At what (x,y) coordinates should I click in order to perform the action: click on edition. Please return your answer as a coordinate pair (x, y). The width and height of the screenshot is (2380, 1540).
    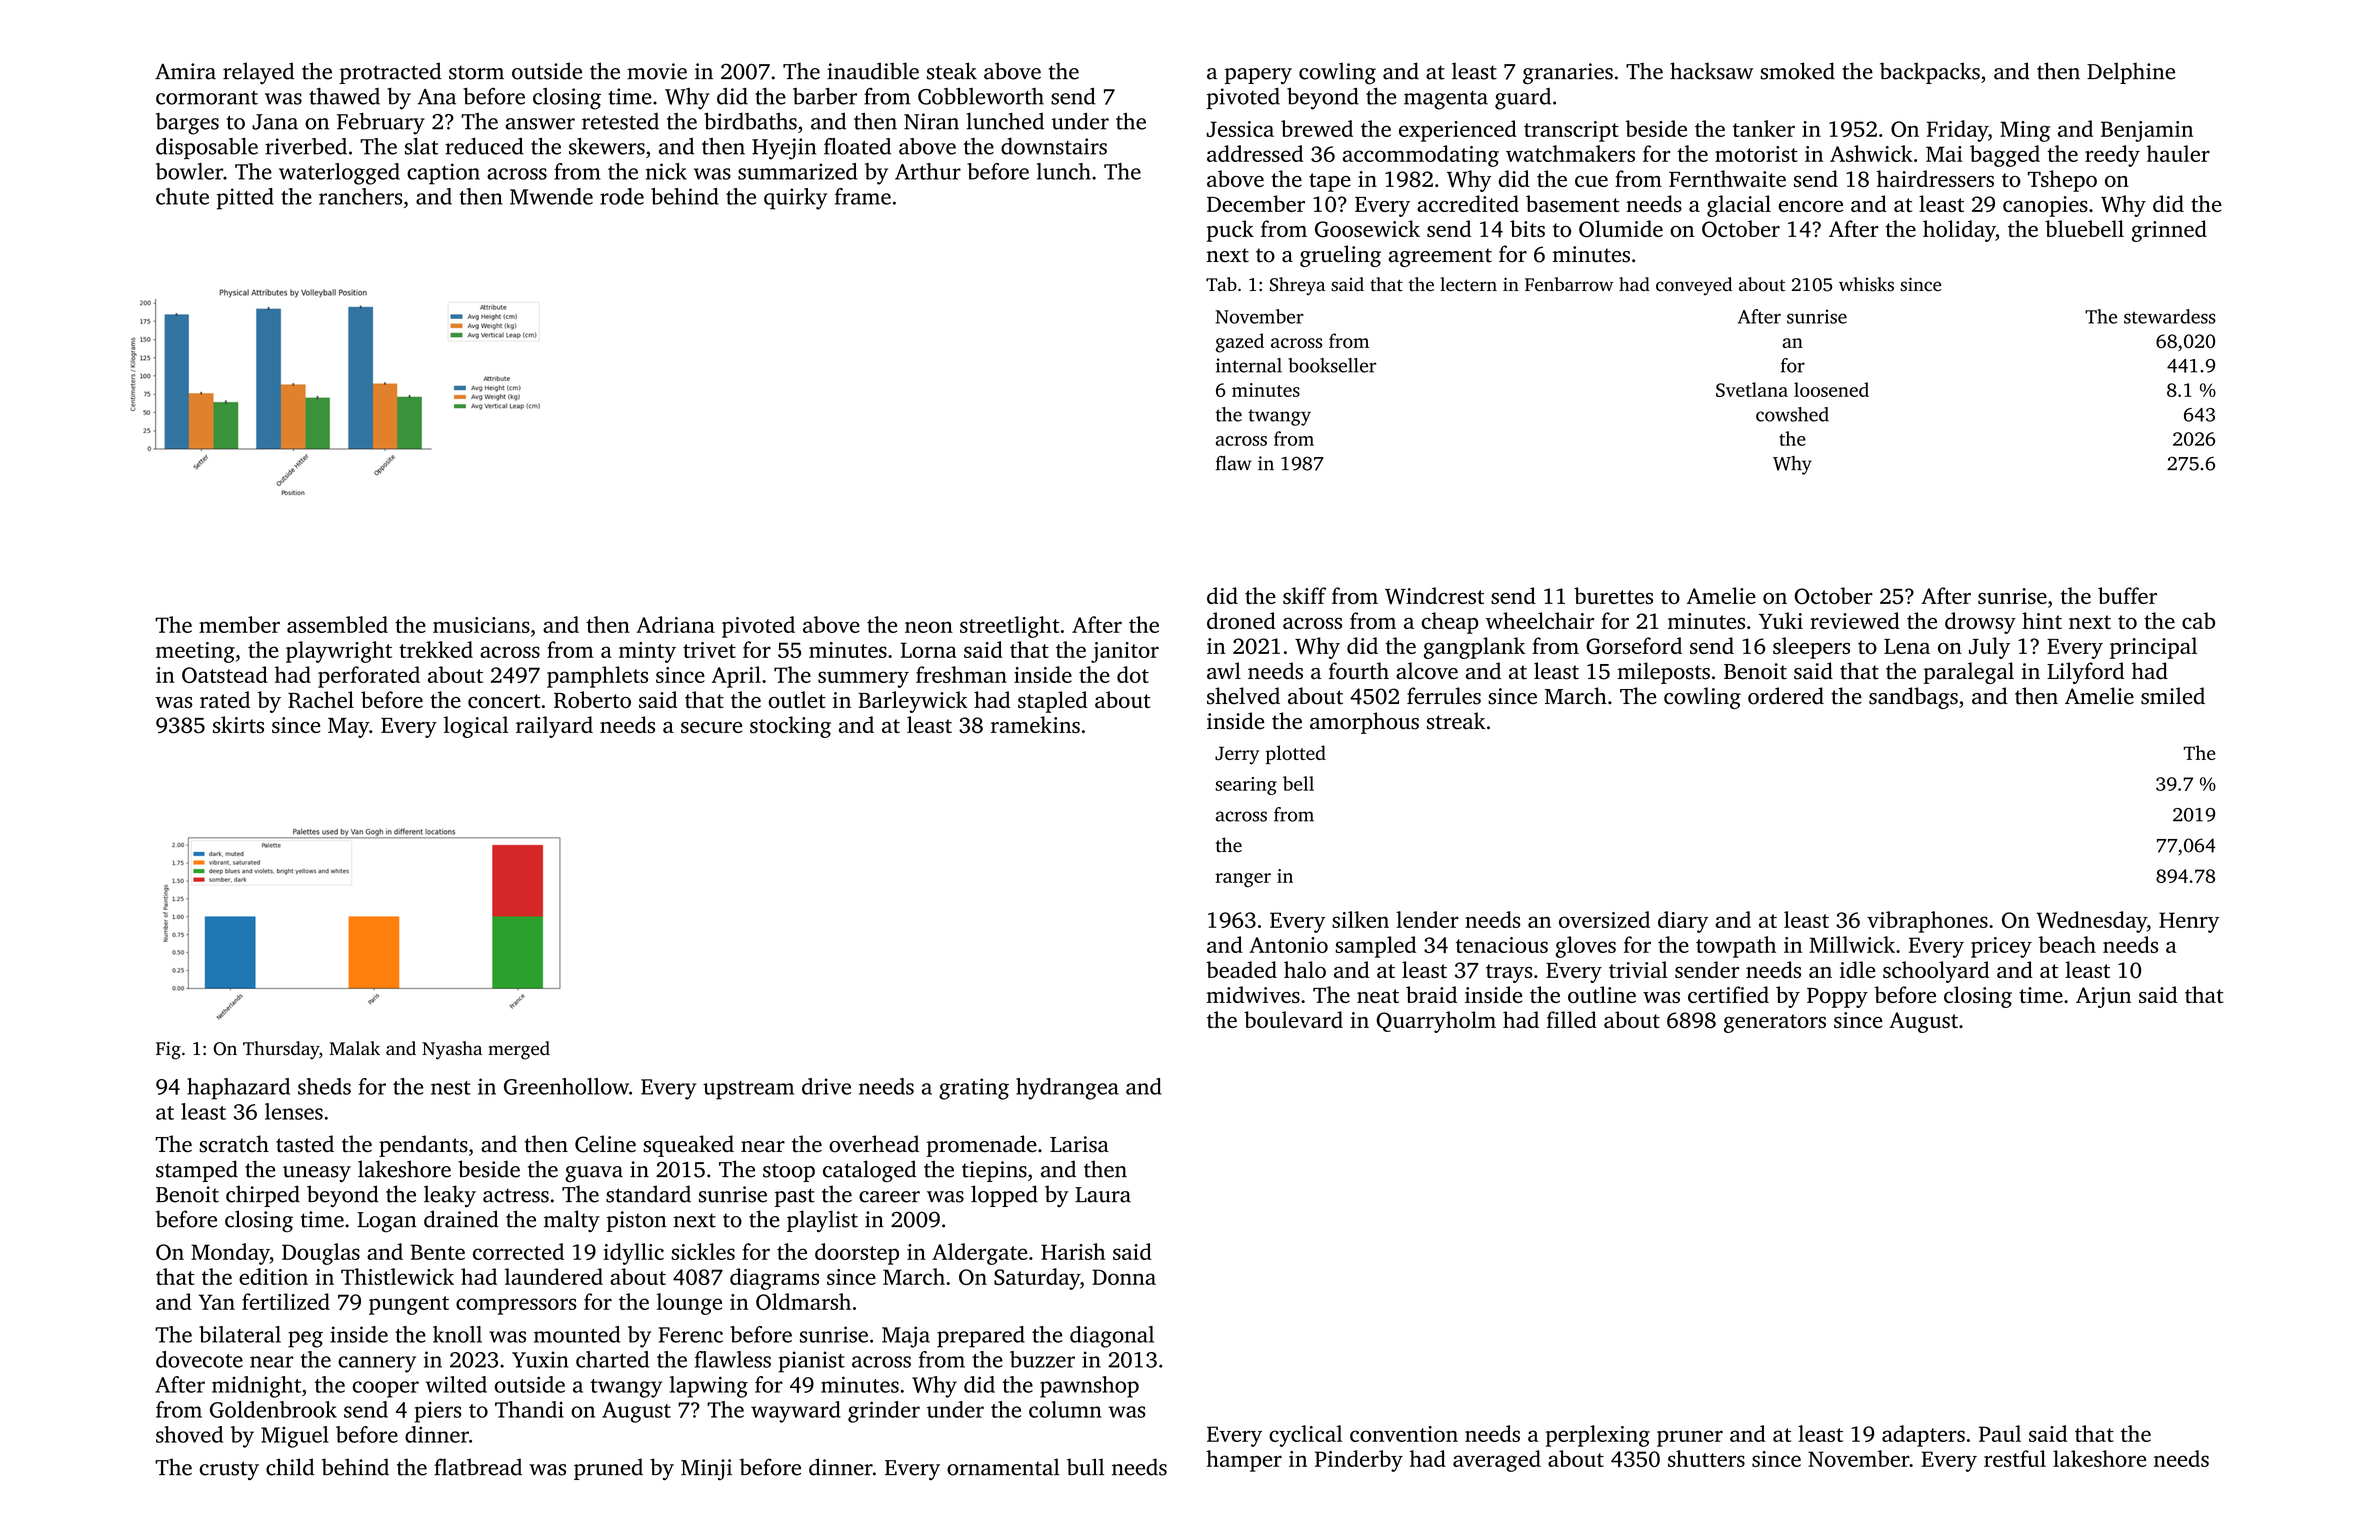
    Looking at the image, I should click on (273, 1276).
